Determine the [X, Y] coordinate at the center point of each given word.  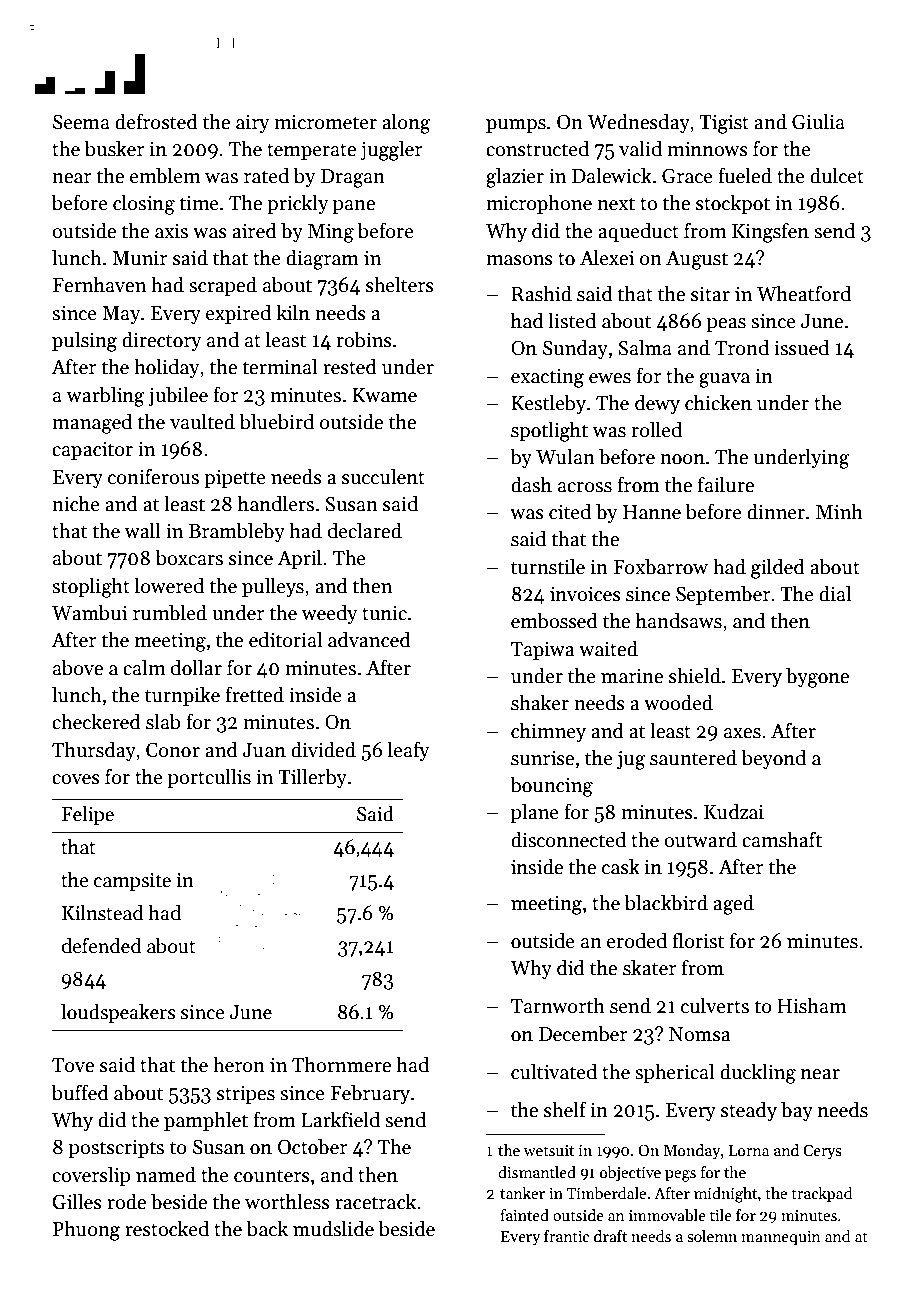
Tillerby [312, 778]
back [267, 1228]
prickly [298, 204]
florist [698, 940]
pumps [516, 126]
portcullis [209, 778]
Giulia [818, 121]
